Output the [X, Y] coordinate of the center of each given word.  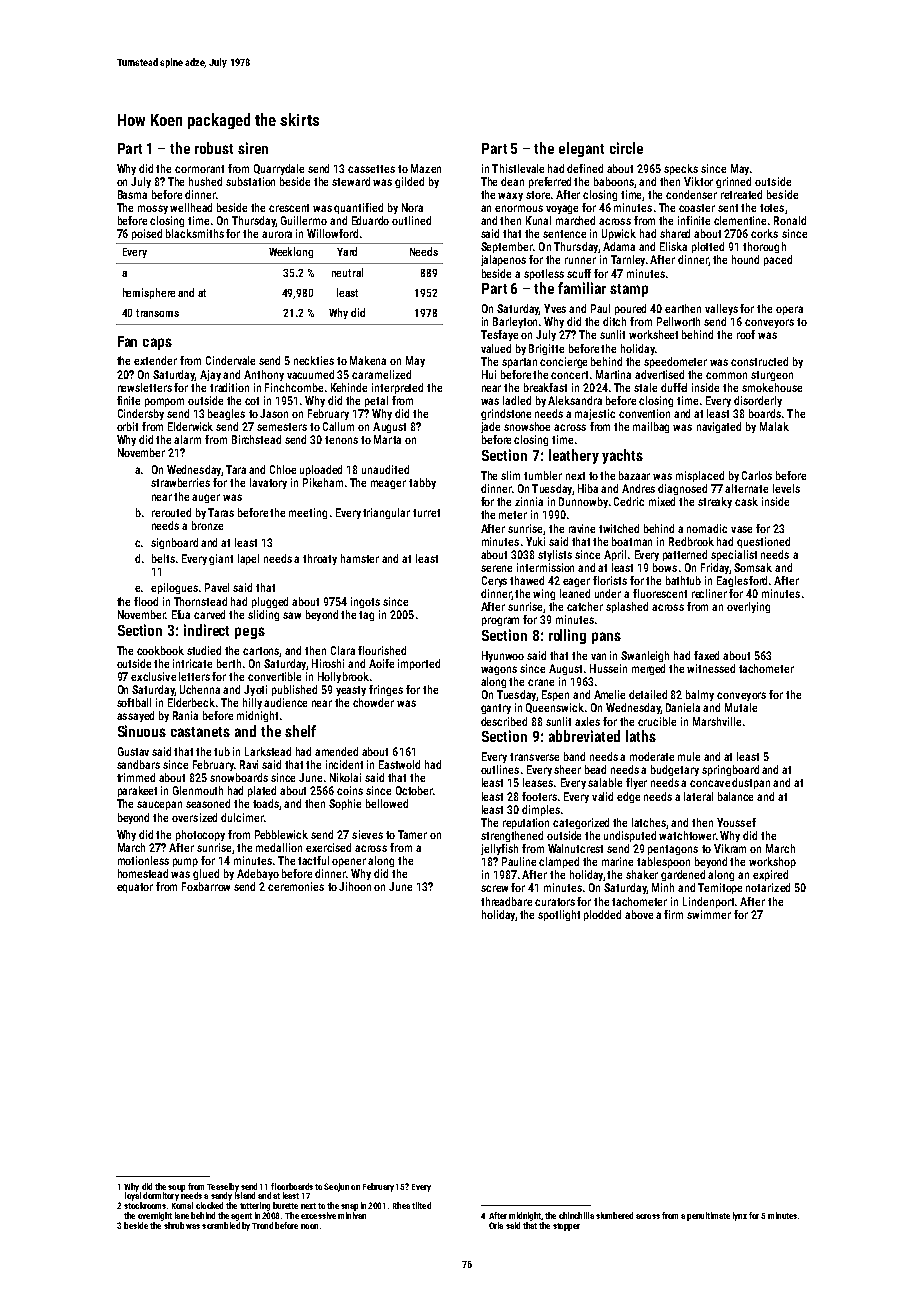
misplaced [700, 476]
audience [285, 702]
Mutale [741, 707]
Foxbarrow [206, 886]
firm [673, 914]
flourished [382, 650]
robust [214, 148]
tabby [422, 483]
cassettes [371, 169]
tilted [421, 1205]
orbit [127, 426]
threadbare [506, 901]
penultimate [708, 1216]
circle [626, 148]
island [245, 1195]
